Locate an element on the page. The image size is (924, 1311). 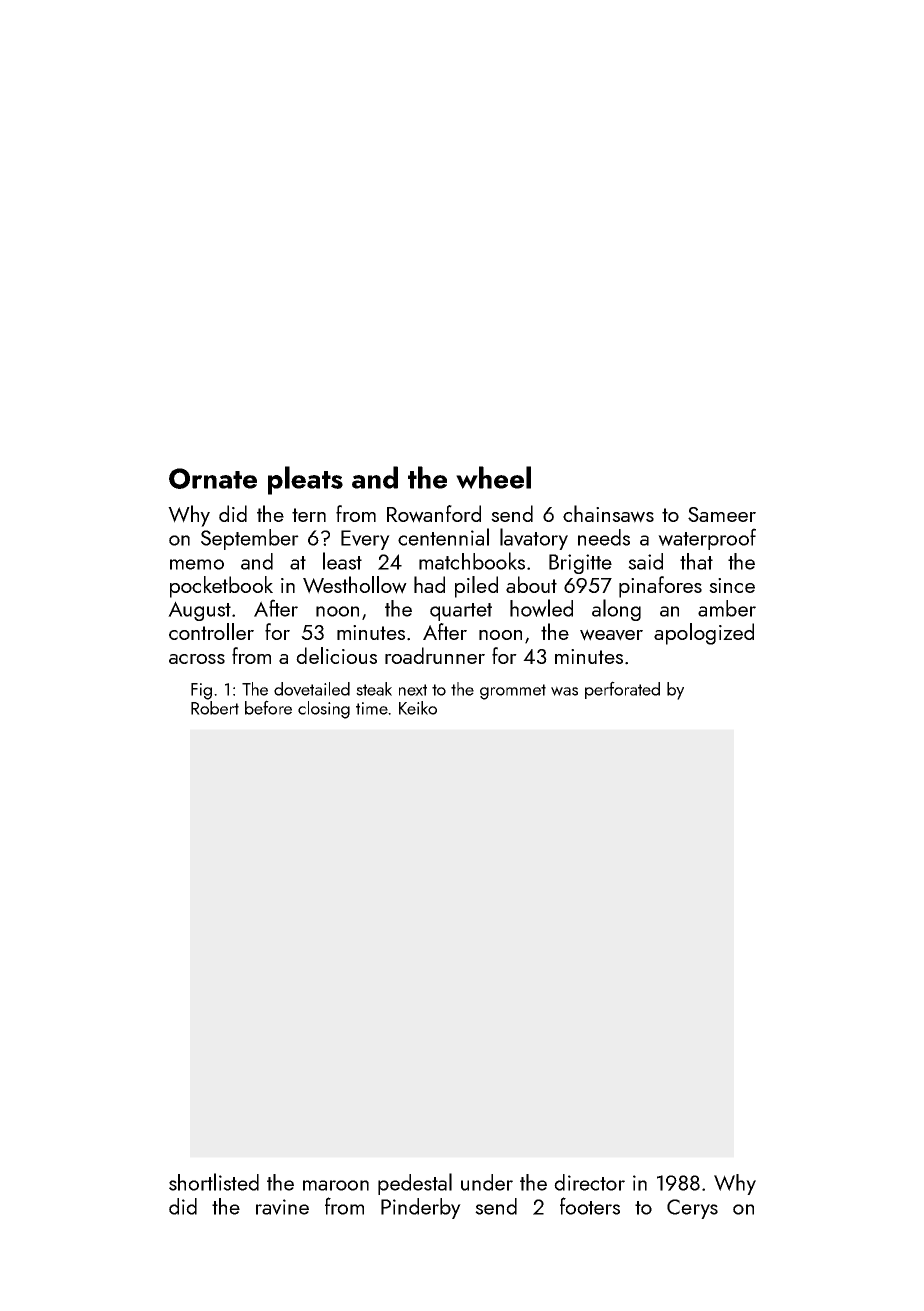
under is located at coordinates (487, 1182).
